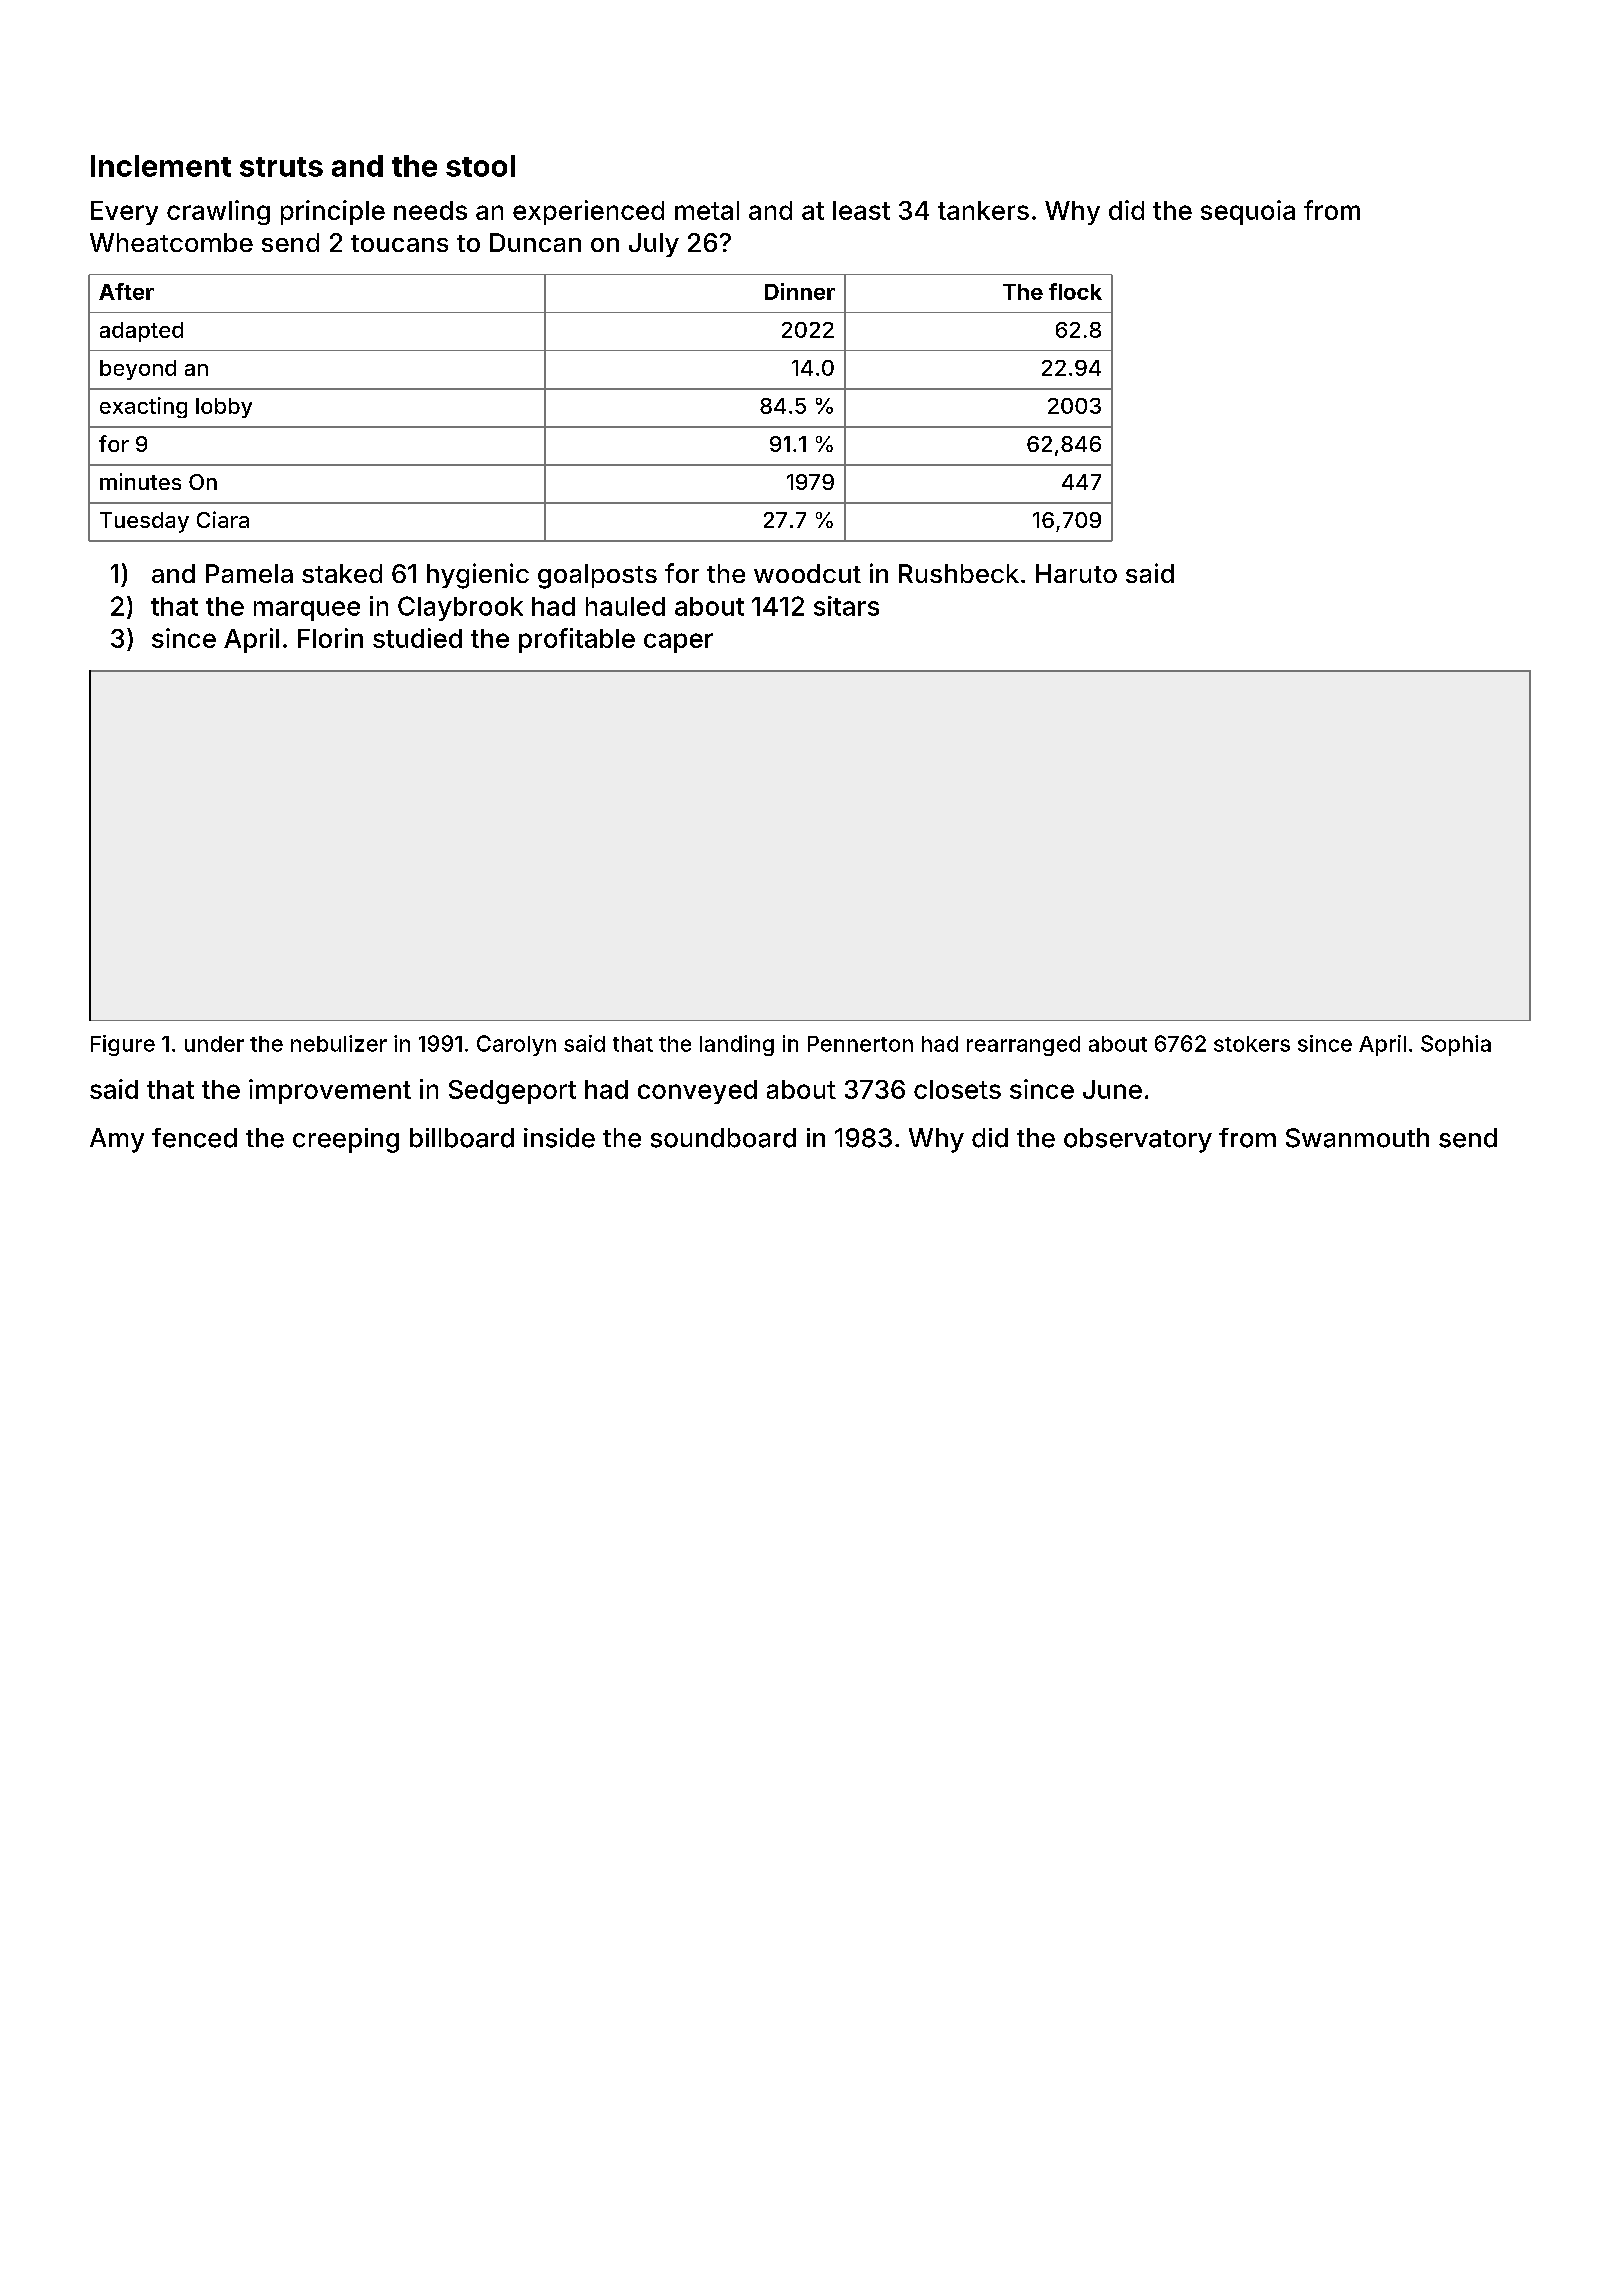 The height and width of the document is (2292, 1620). What do you see at coordinates (224, 408) in the document?
I see `lobby` at bounding box center [224, 408].
